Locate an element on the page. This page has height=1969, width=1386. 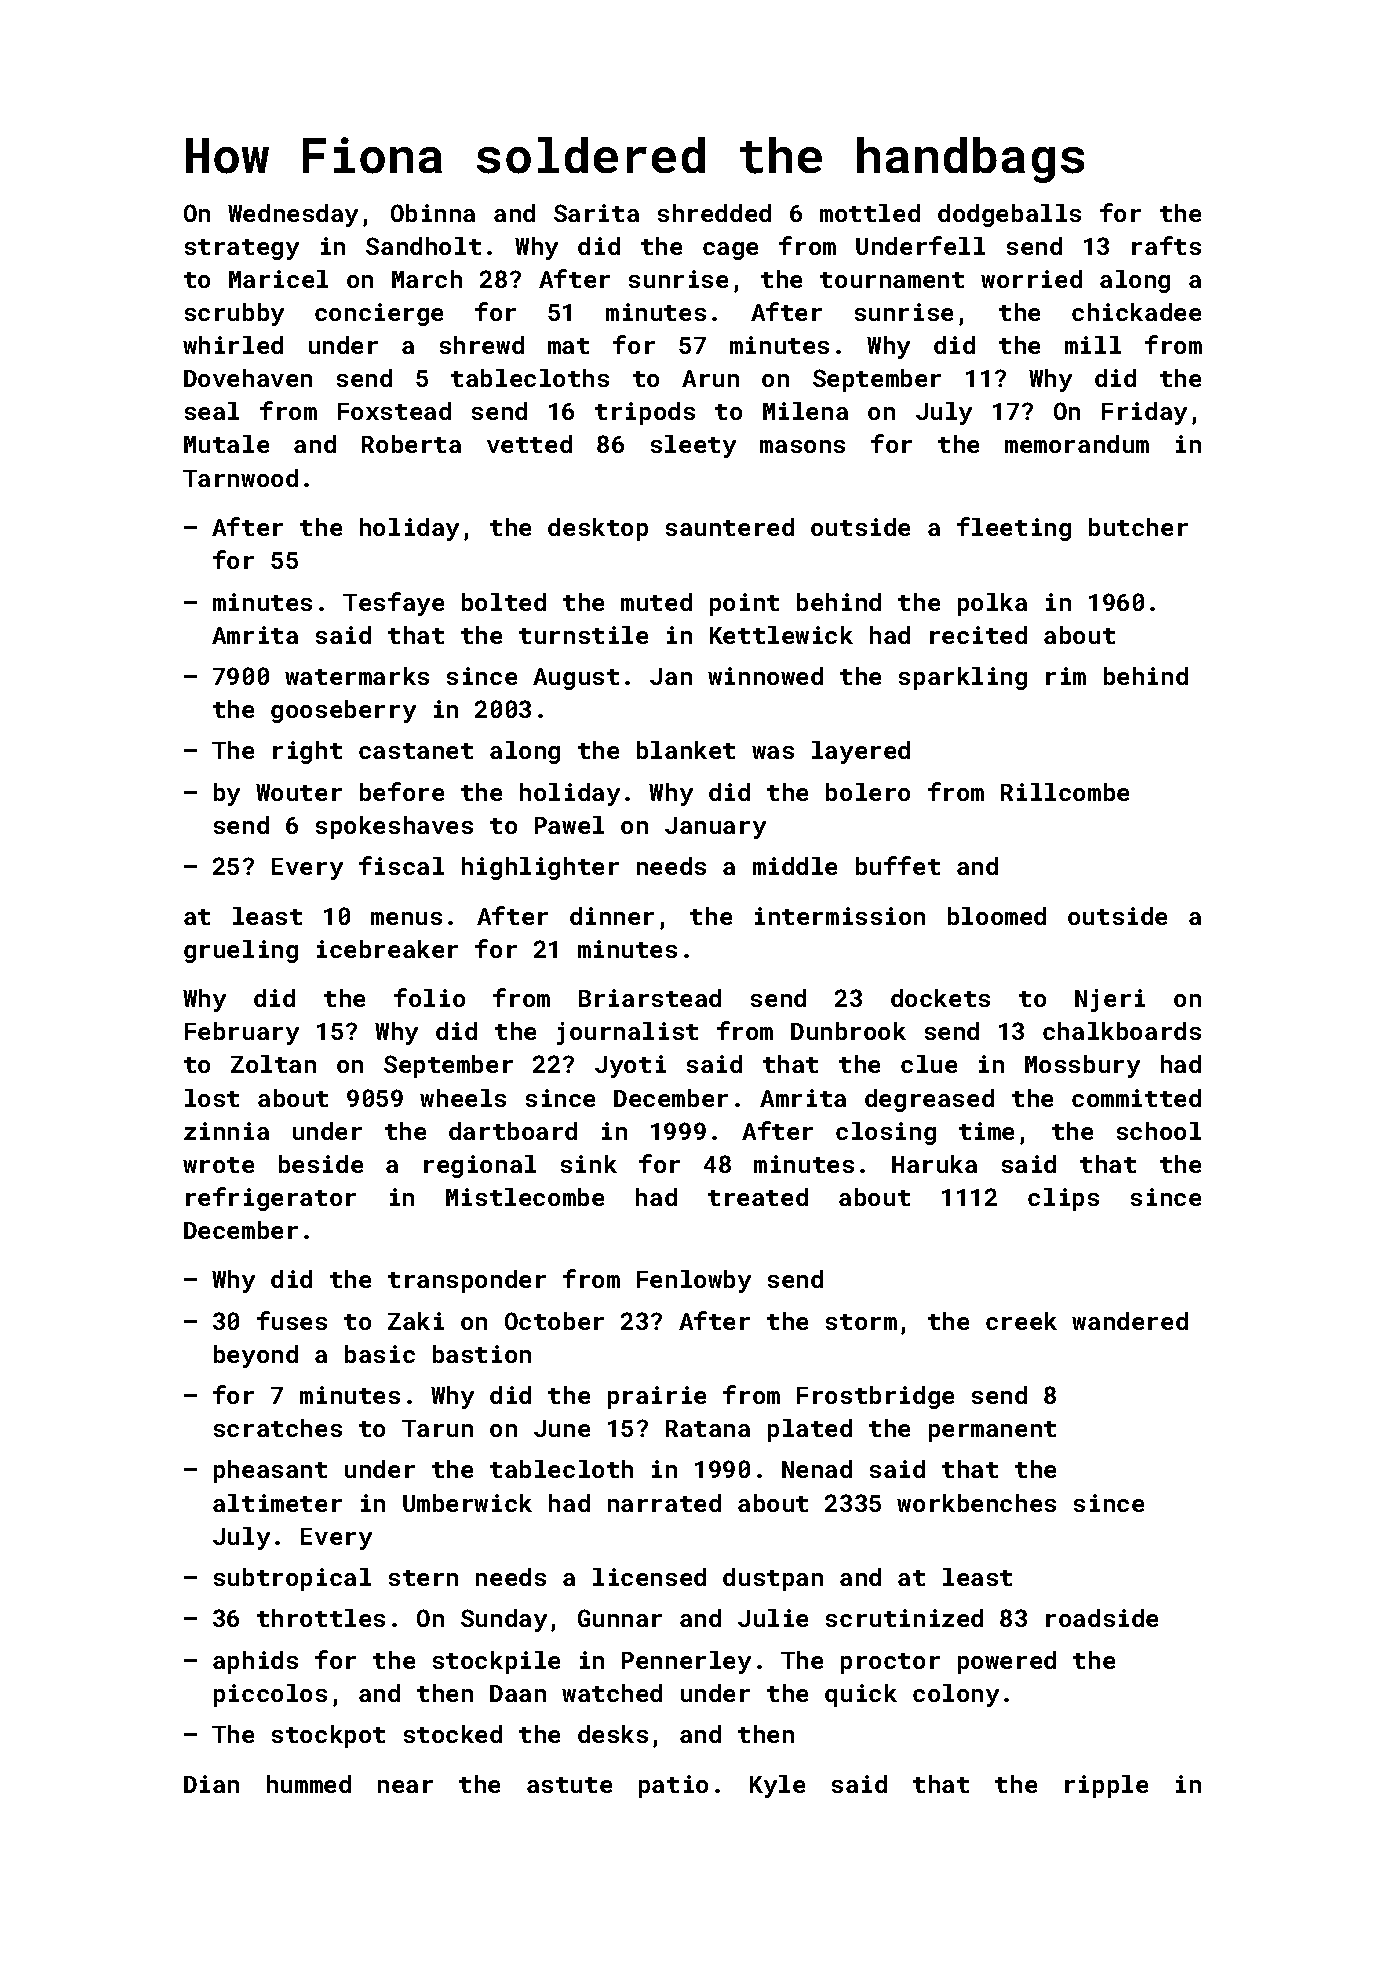
stocked is located at coordinates (453, 1734).
